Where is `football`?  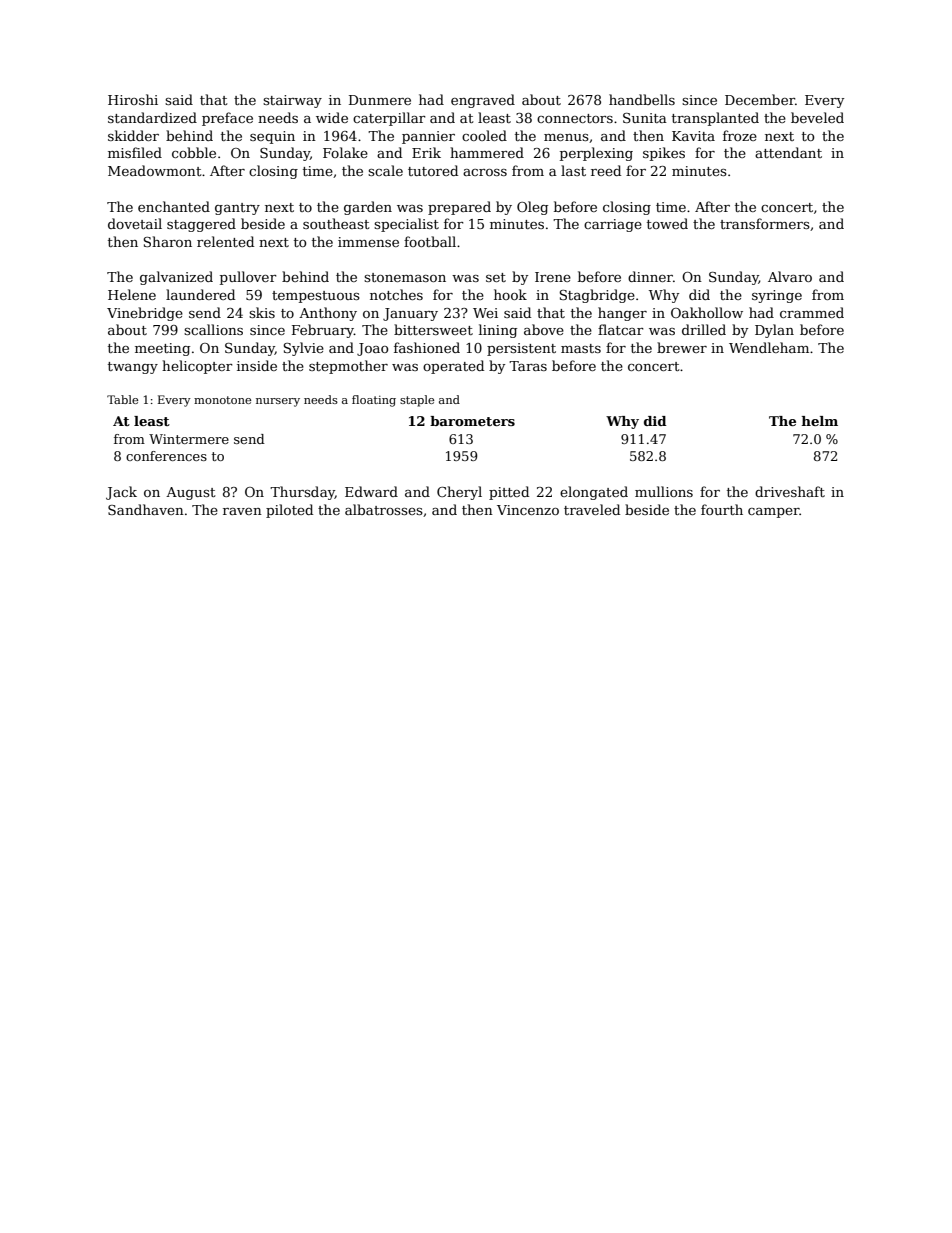 football is located at coordinates (430, 241).
